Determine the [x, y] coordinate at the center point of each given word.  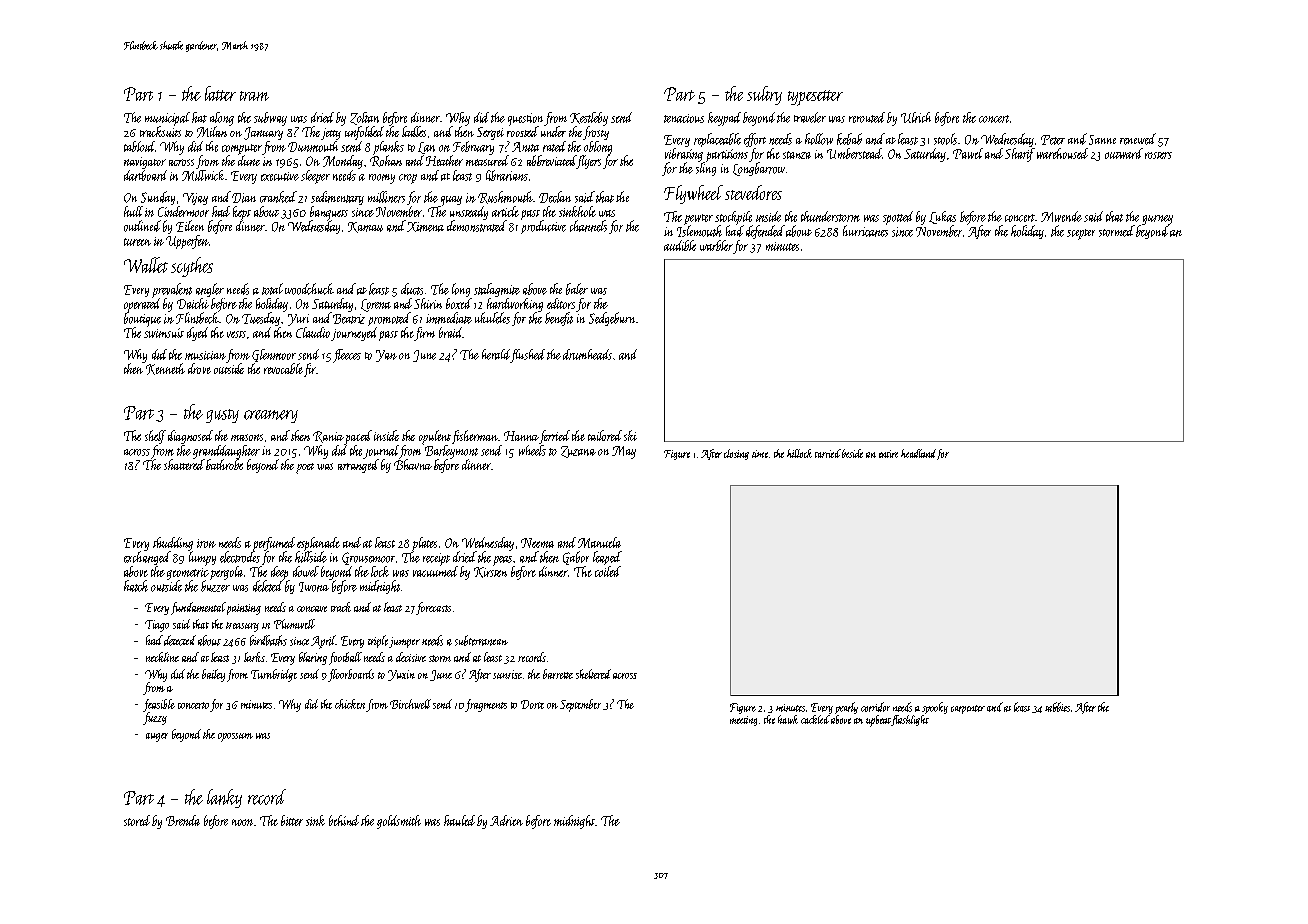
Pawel [968, 153]
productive [543, 227]
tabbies [1057, 707]
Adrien [506, 820]
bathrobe [224, 464]
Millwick [203, 175]
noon [242, 822]
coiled [608, 571]
